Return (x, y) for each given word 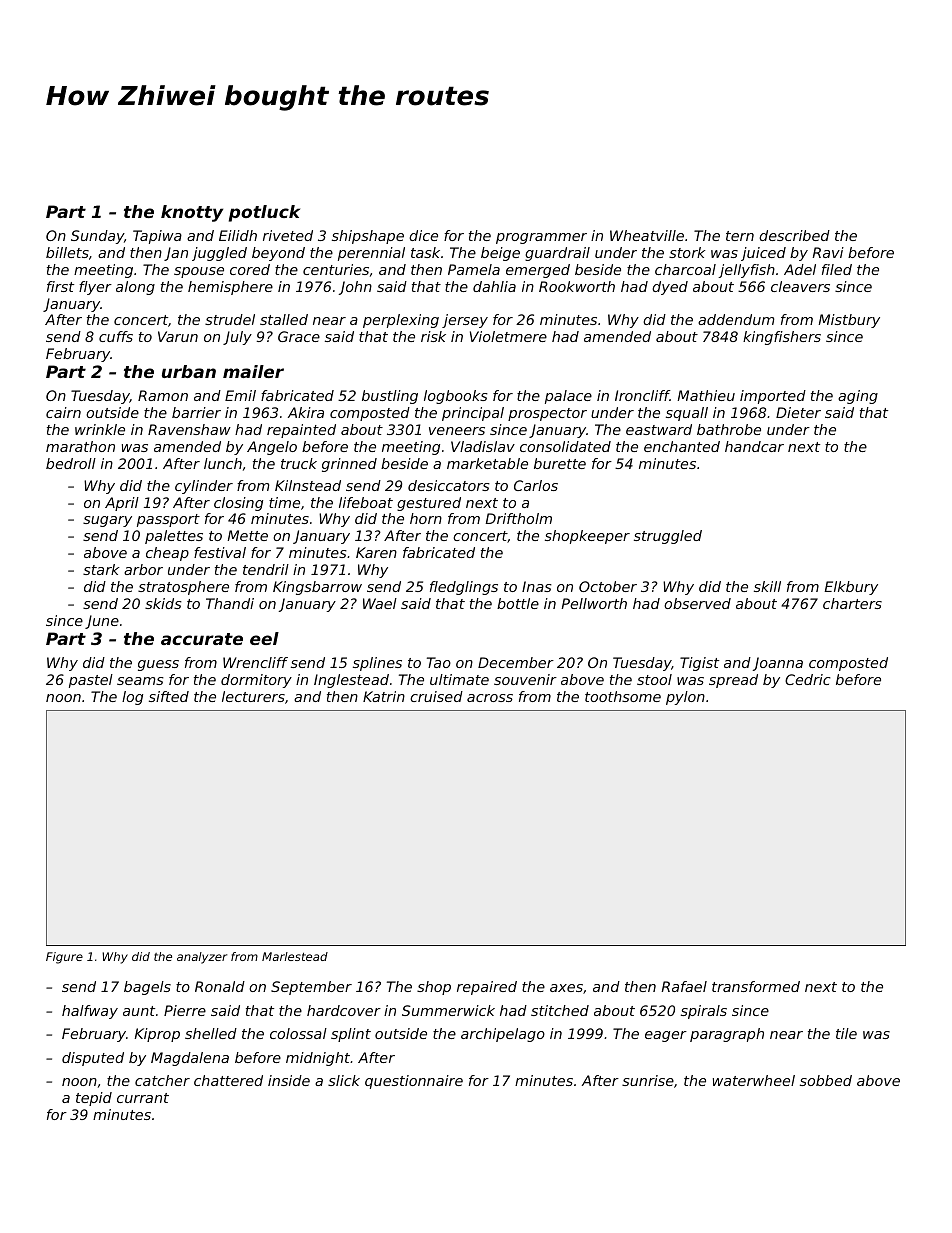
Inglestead (351, 681)
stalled (284, 319)
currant (143, 1098)
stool (654, 679)
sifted (169, 696)
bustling (390, 397)
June (102, 622)
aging (858, 397)
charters (852, 603)
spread (733, 681)
